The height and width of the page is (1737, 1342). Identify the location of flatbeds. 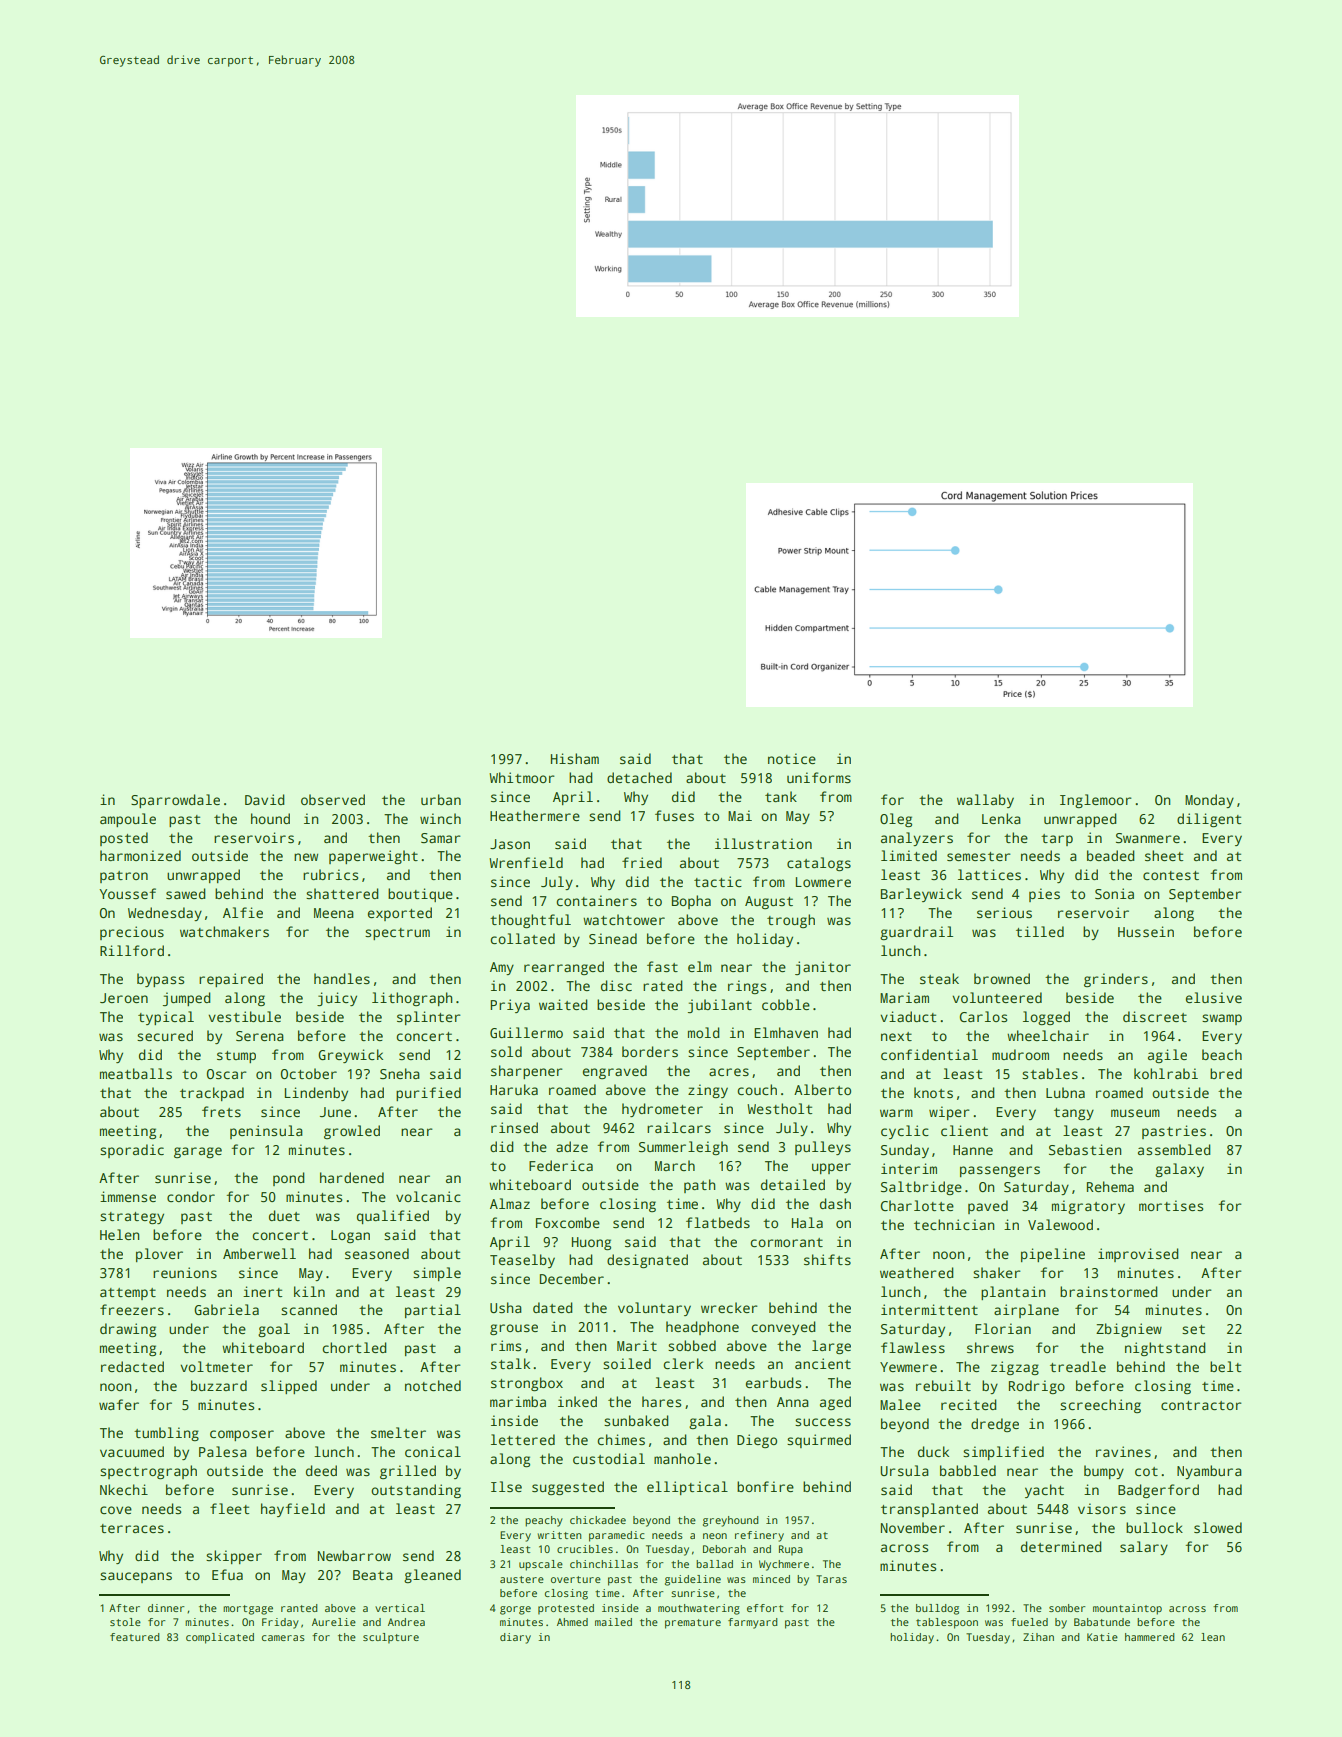
(718, 1222).
